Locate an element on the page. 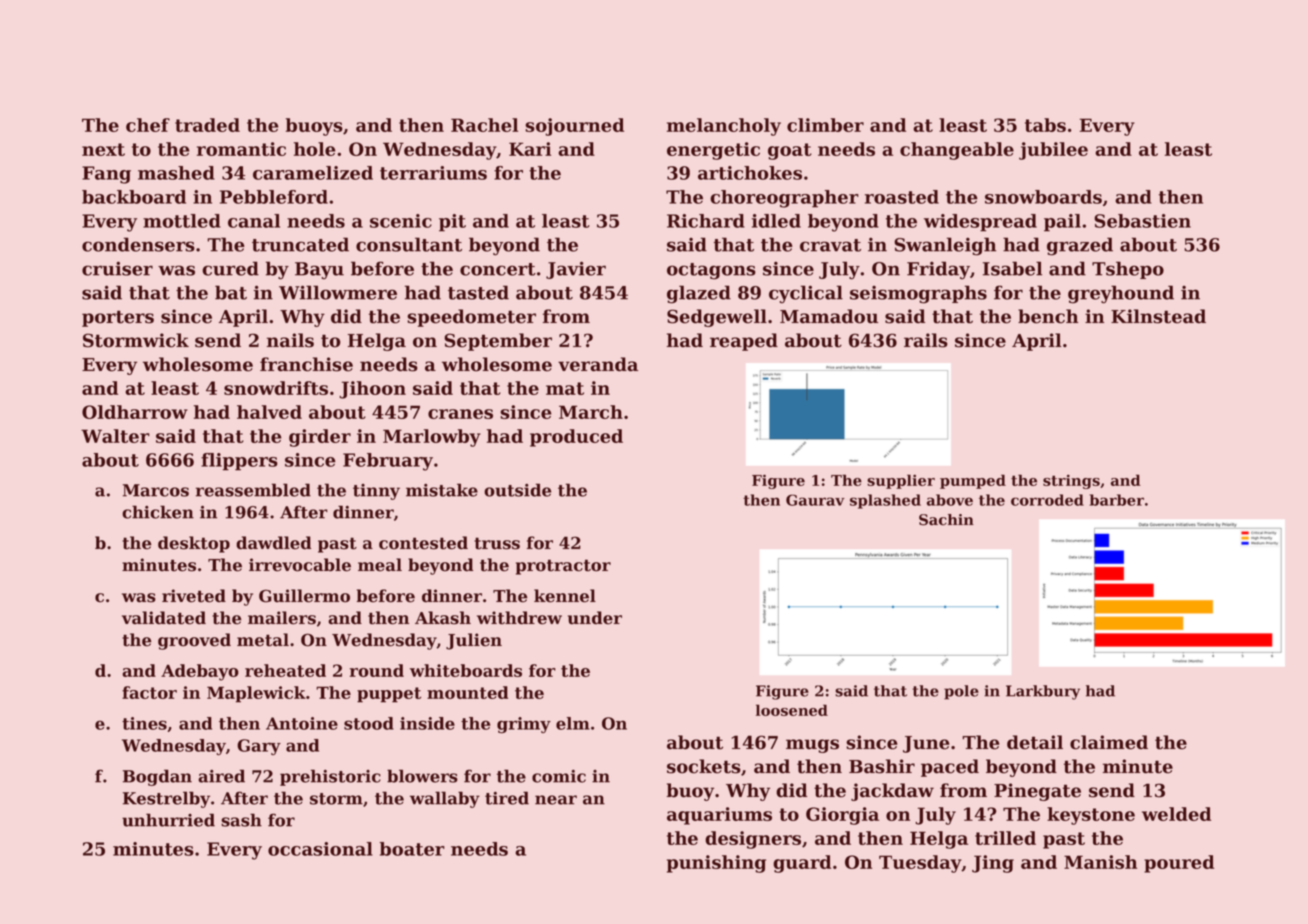  Mamadou is located at coordinates (829, 316).
